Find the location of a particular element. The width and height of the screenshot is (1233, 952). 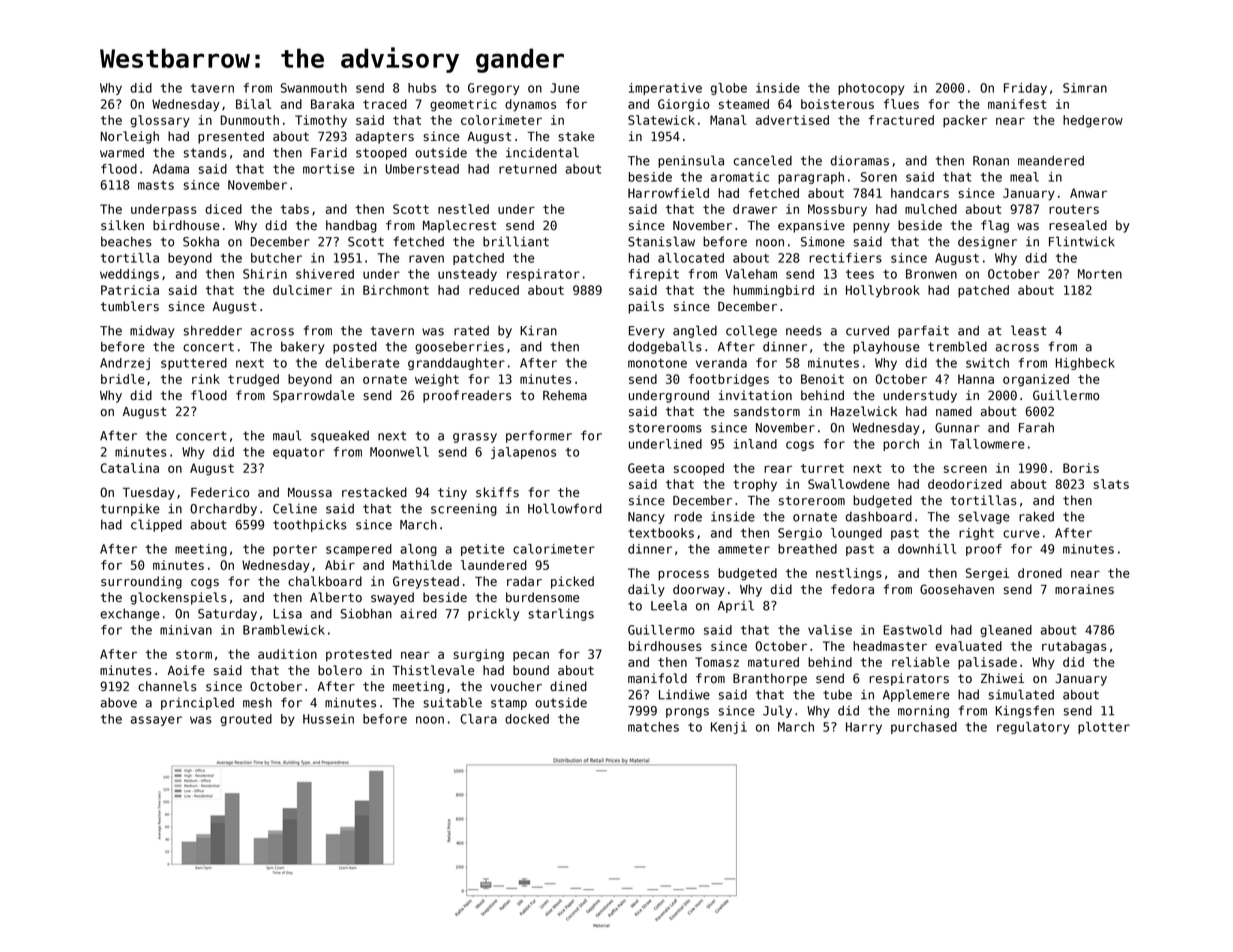

Bilal is located at coordinates (253, 104).
